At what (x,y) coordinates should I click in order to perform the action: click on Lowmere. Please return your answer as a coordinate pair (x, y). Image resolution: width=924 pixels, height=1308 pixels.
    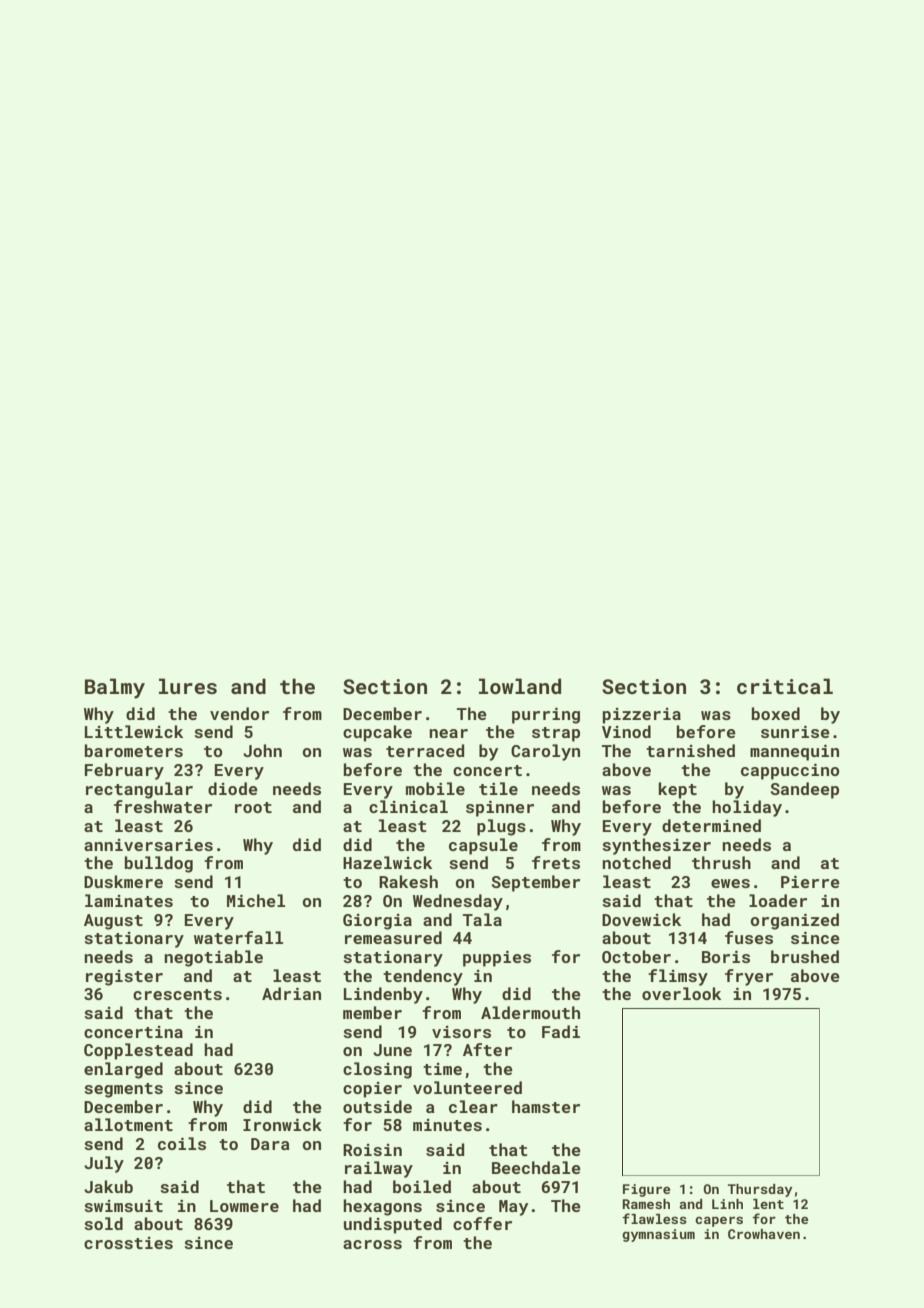
    Looking at the image, I should click on (244, 1206).
